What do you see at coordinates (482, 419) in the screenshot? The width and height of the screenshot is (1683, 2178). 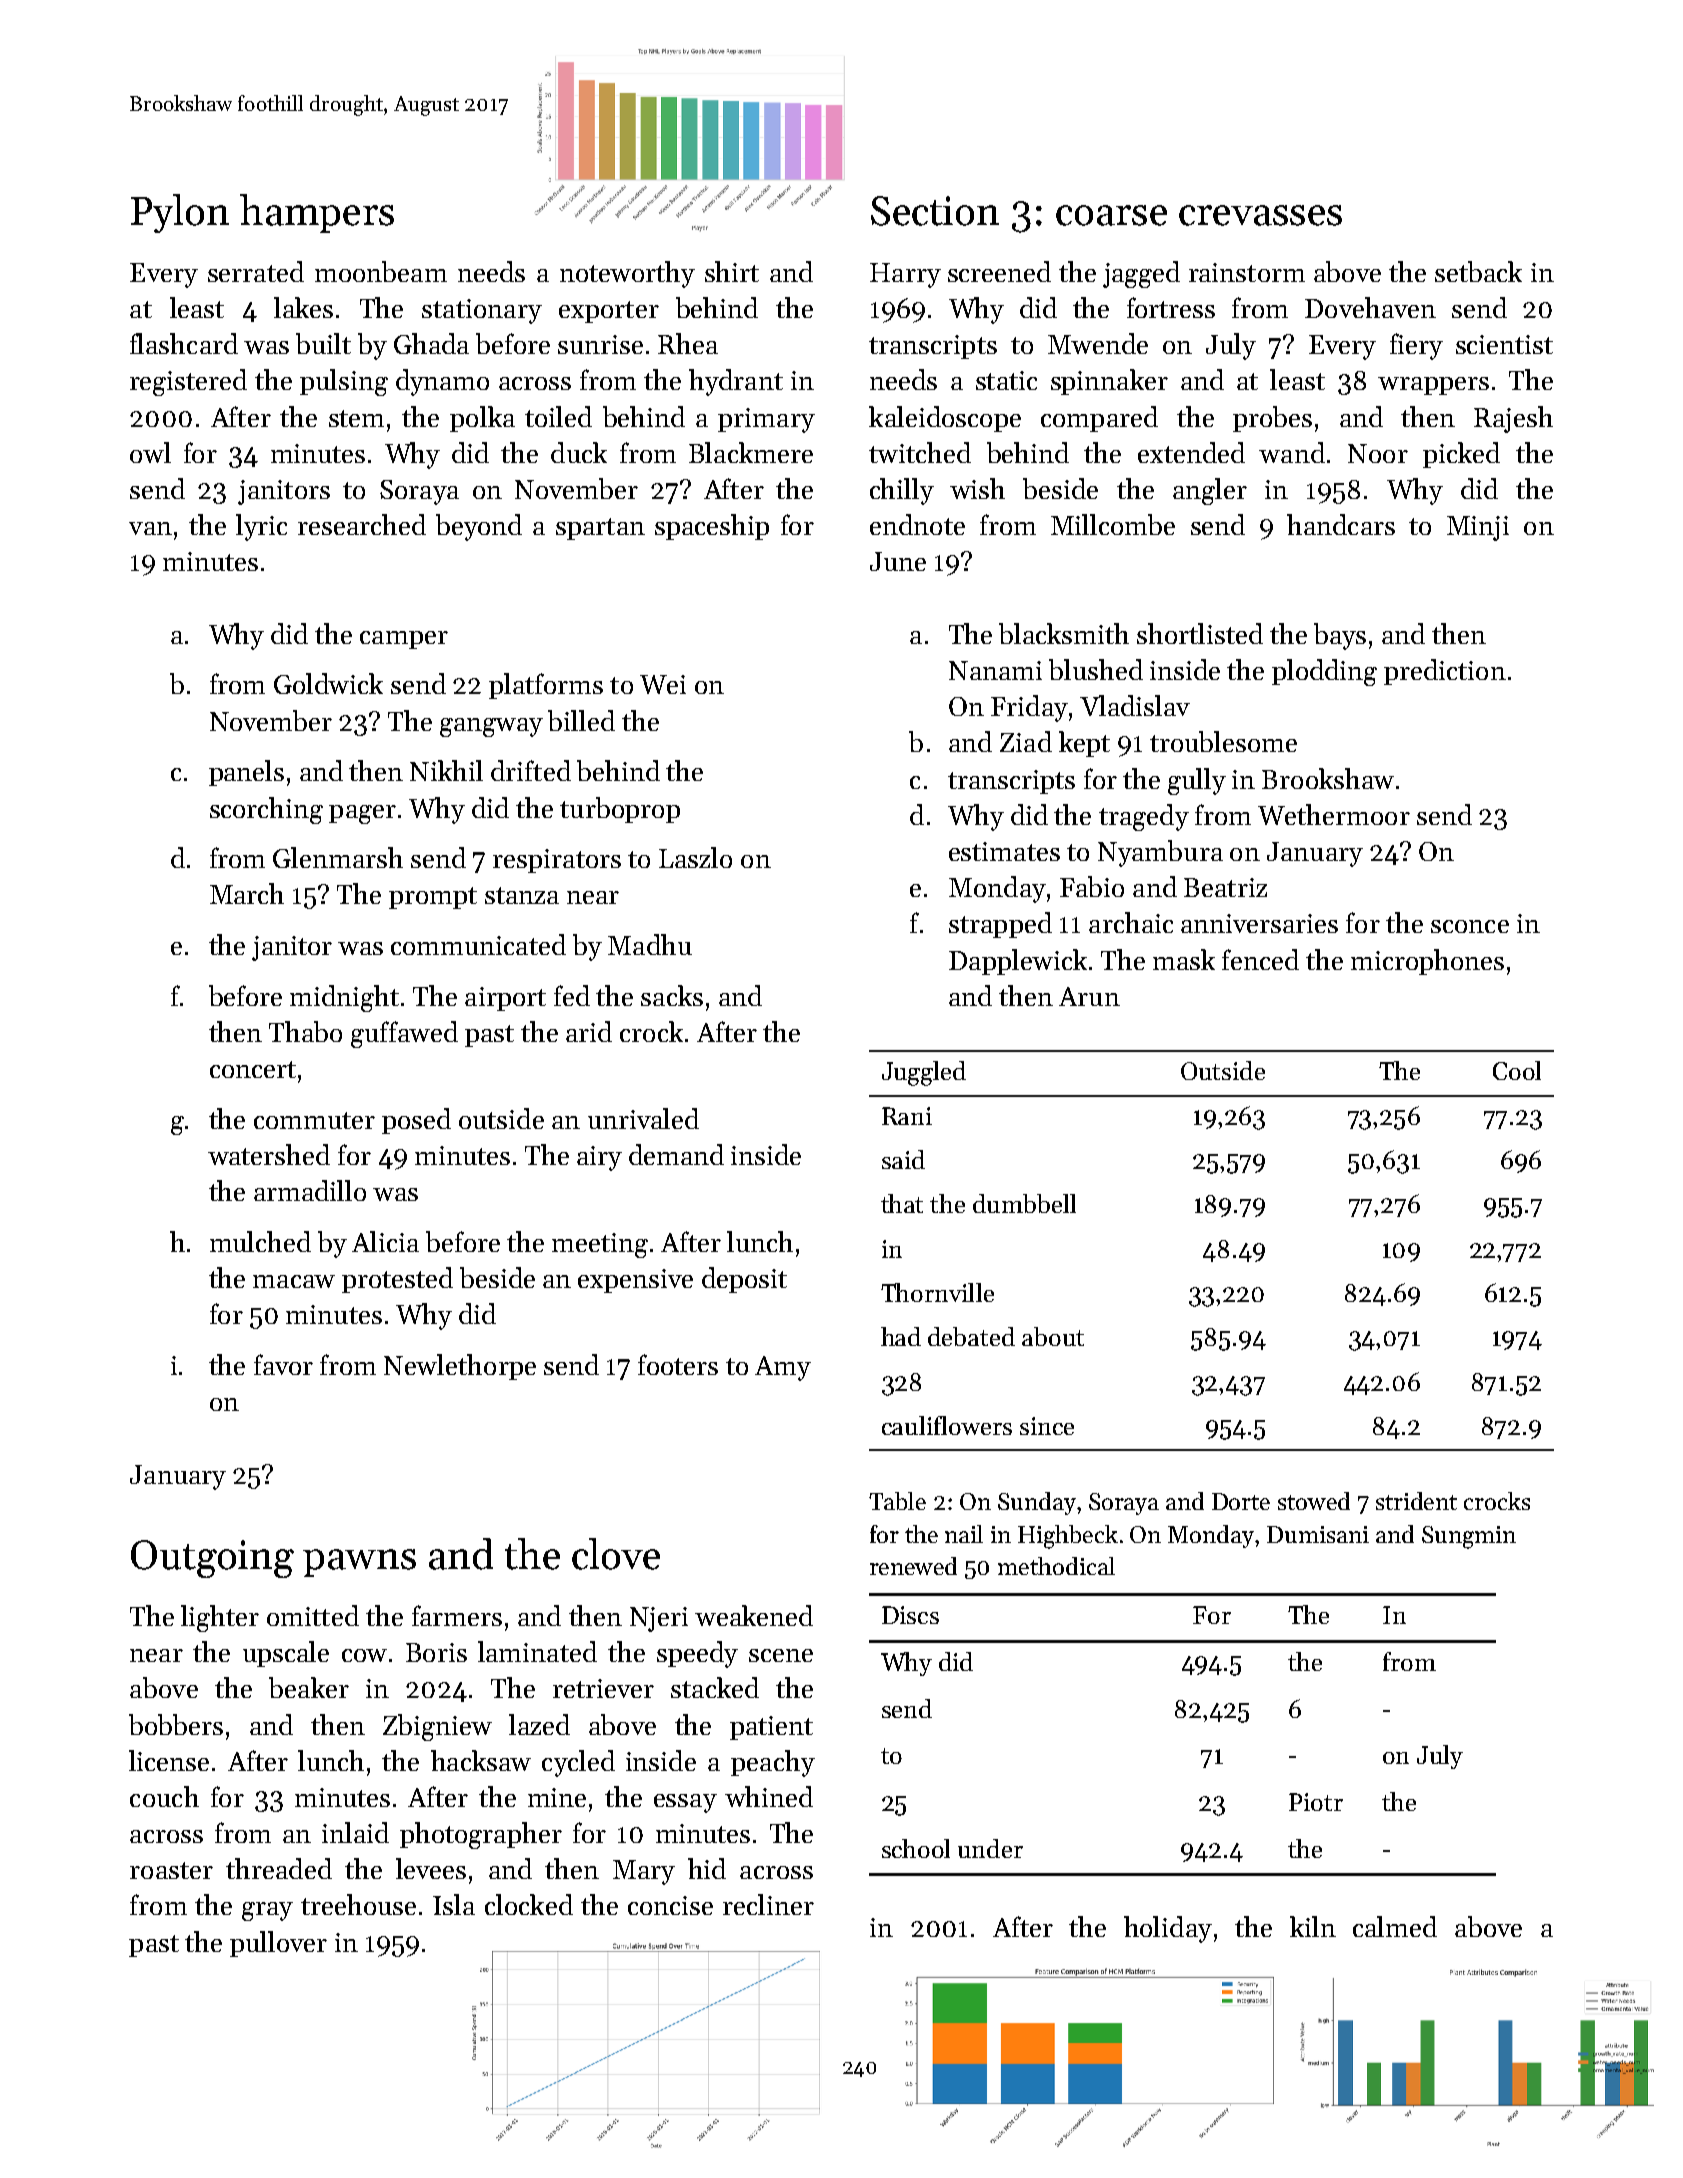 I see `polka` at bounding box center [482, 419].
